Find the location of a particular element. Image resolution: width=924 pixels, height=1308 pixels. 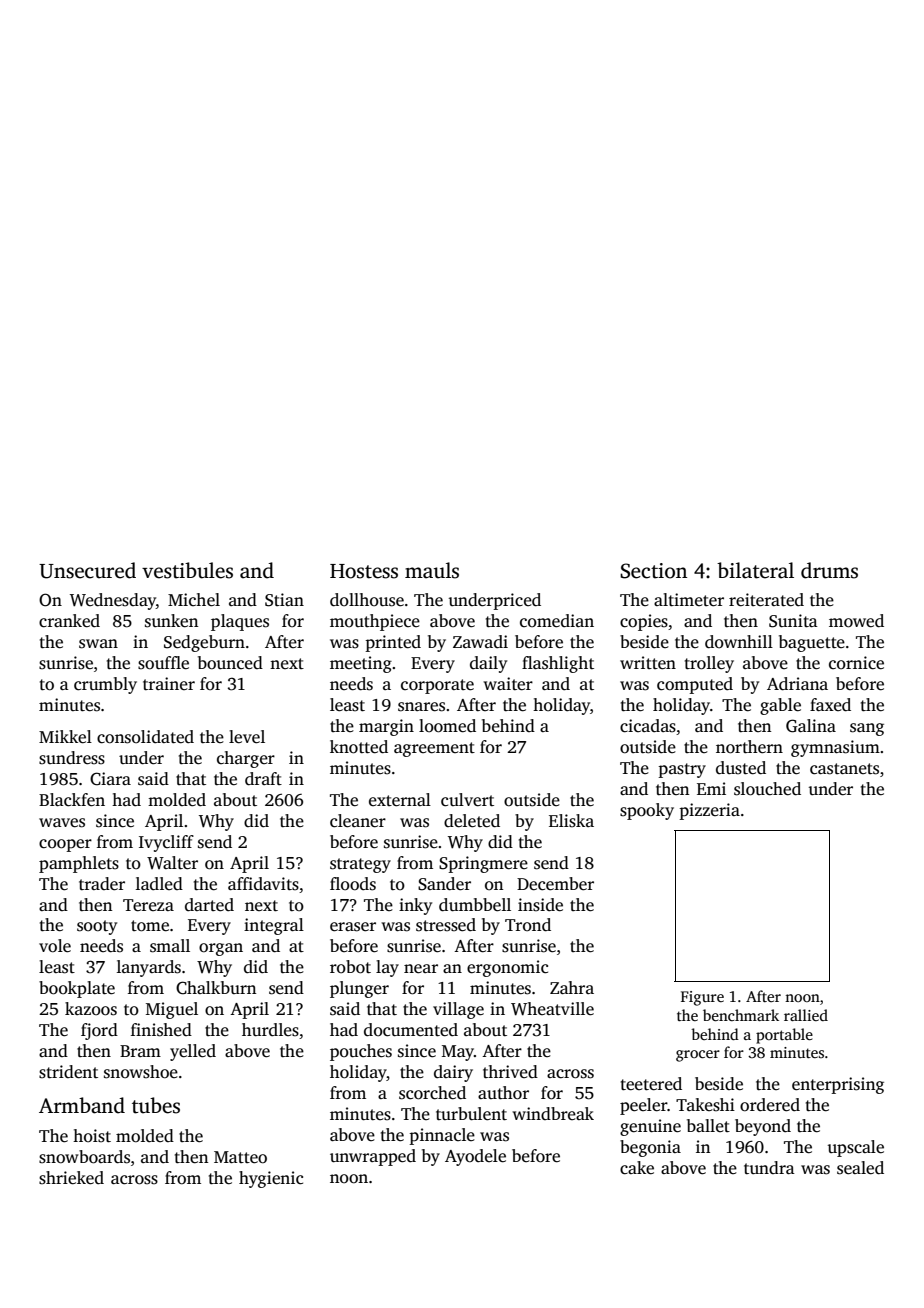

Eliska is located at coordinates (571, 821).
